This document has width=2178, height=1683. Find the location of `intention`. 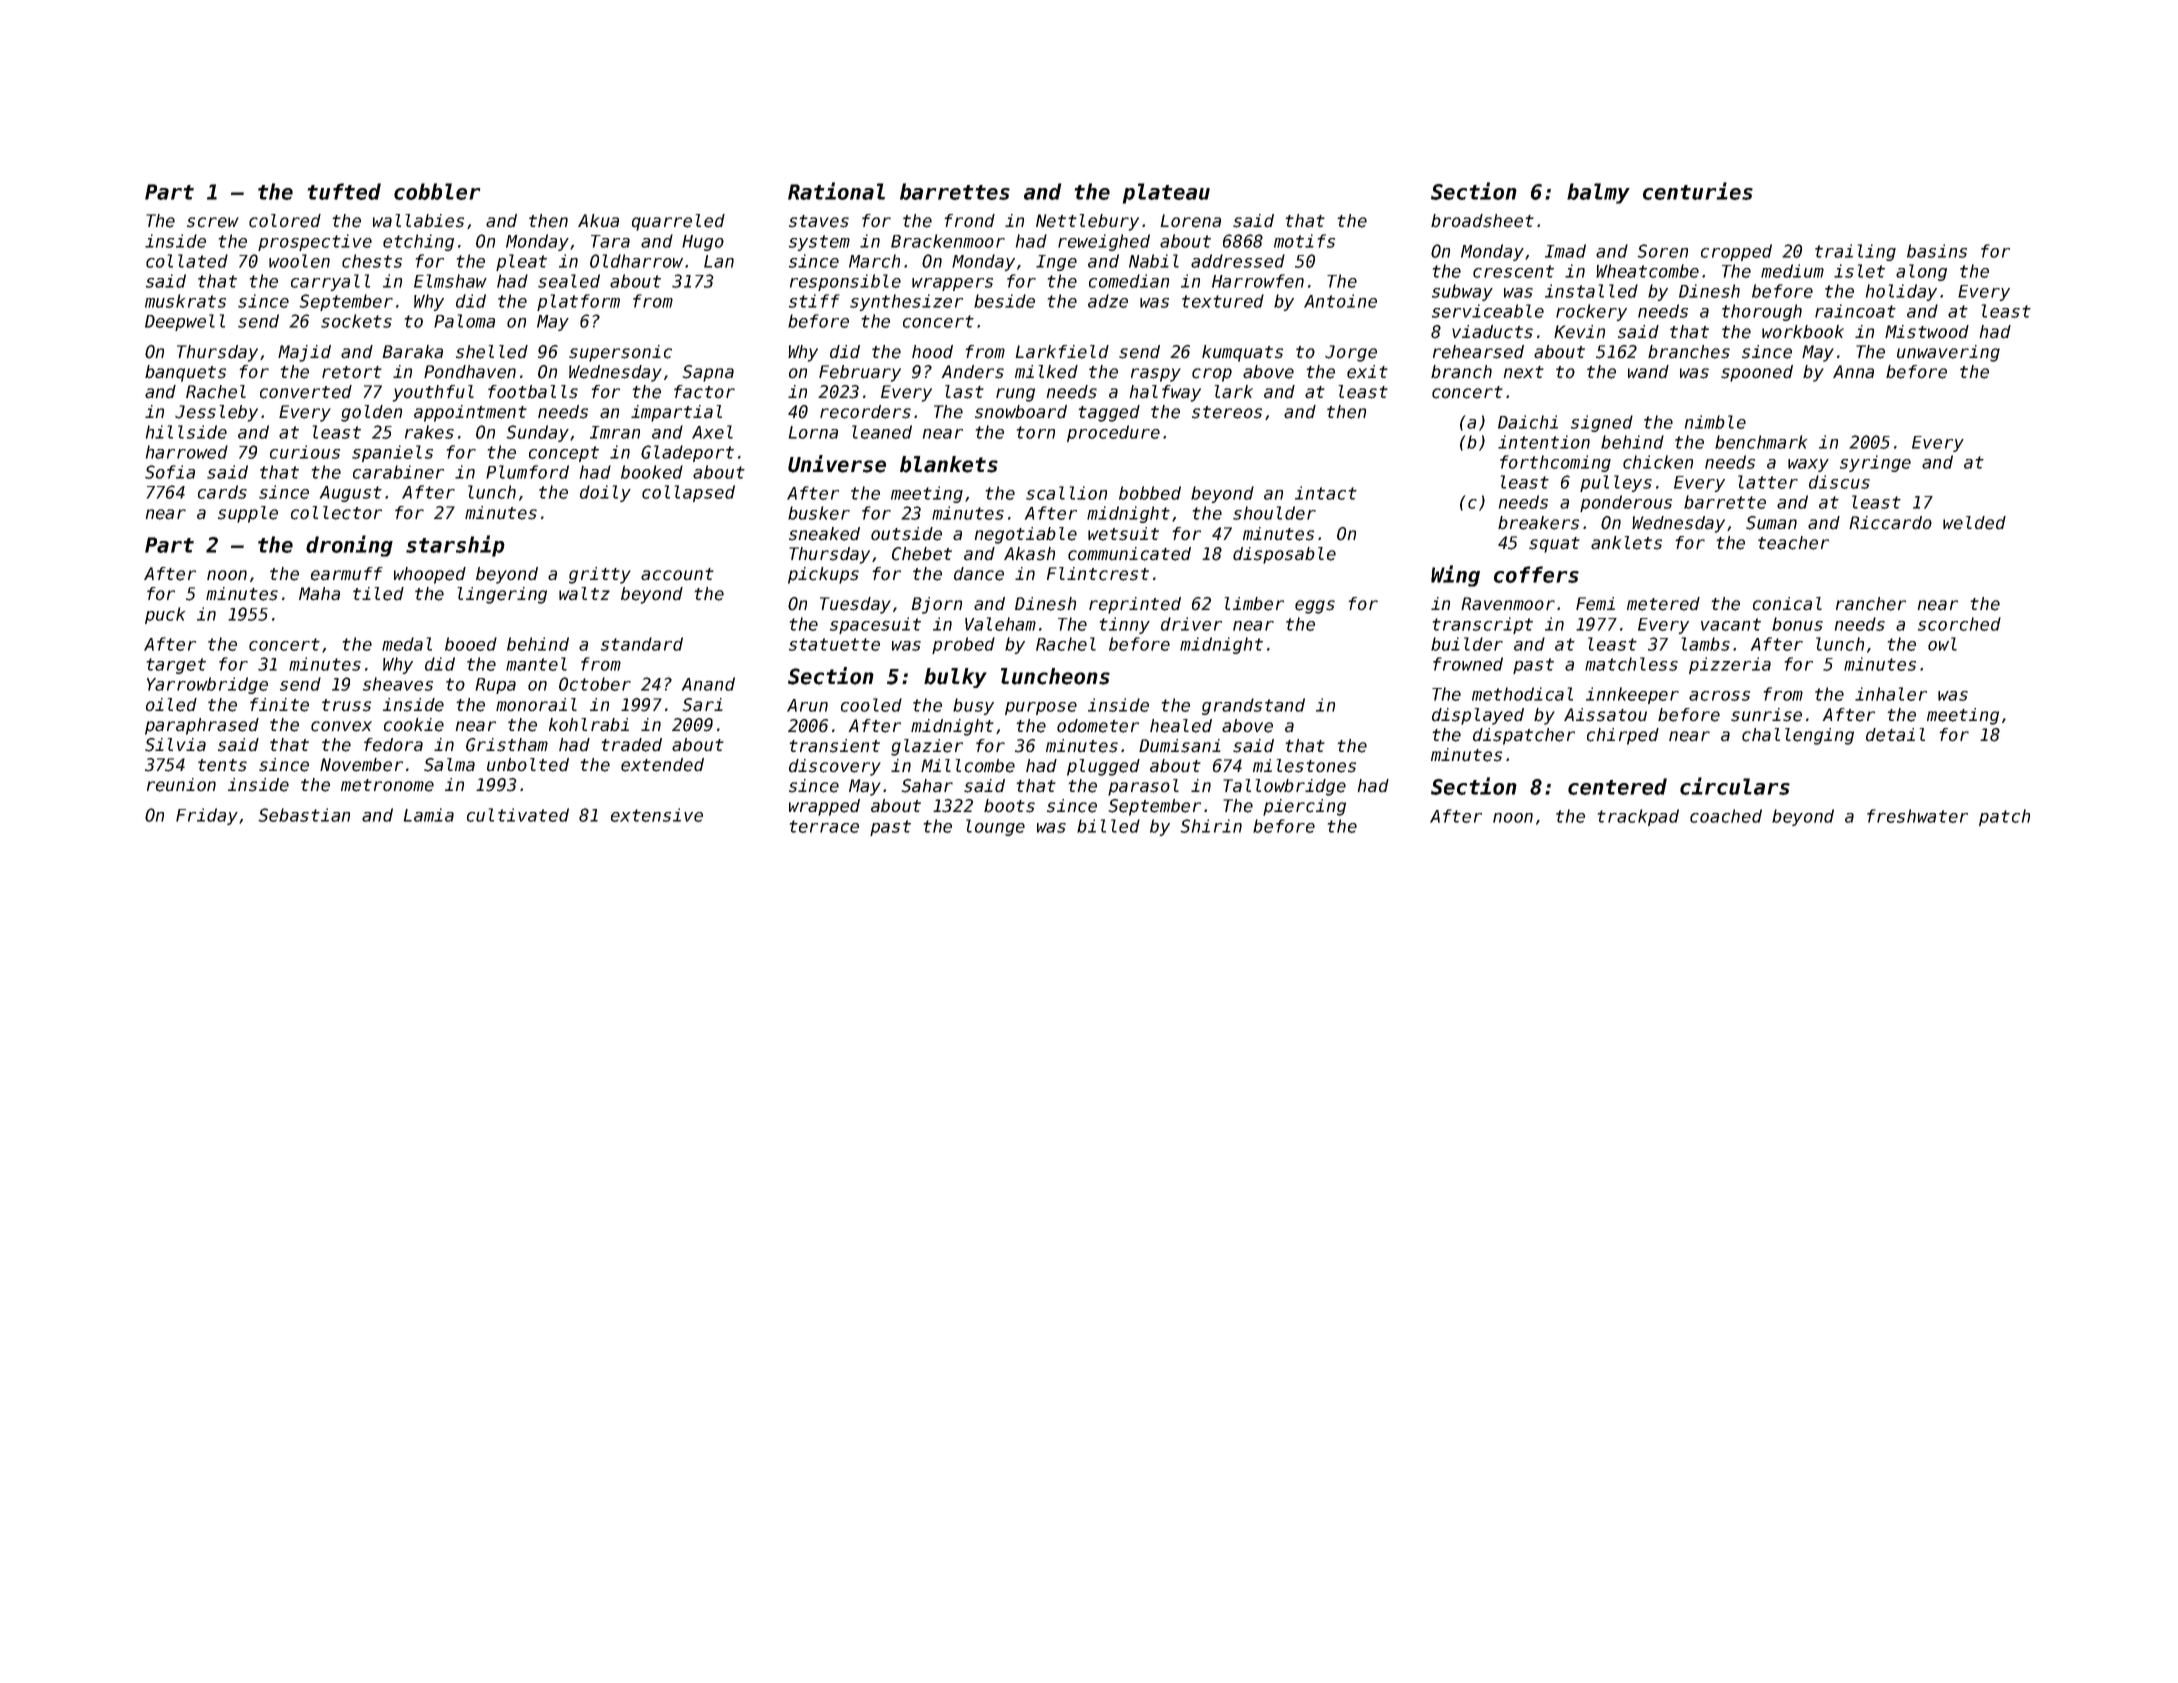

intention is located at coordinates (1544, 442).
